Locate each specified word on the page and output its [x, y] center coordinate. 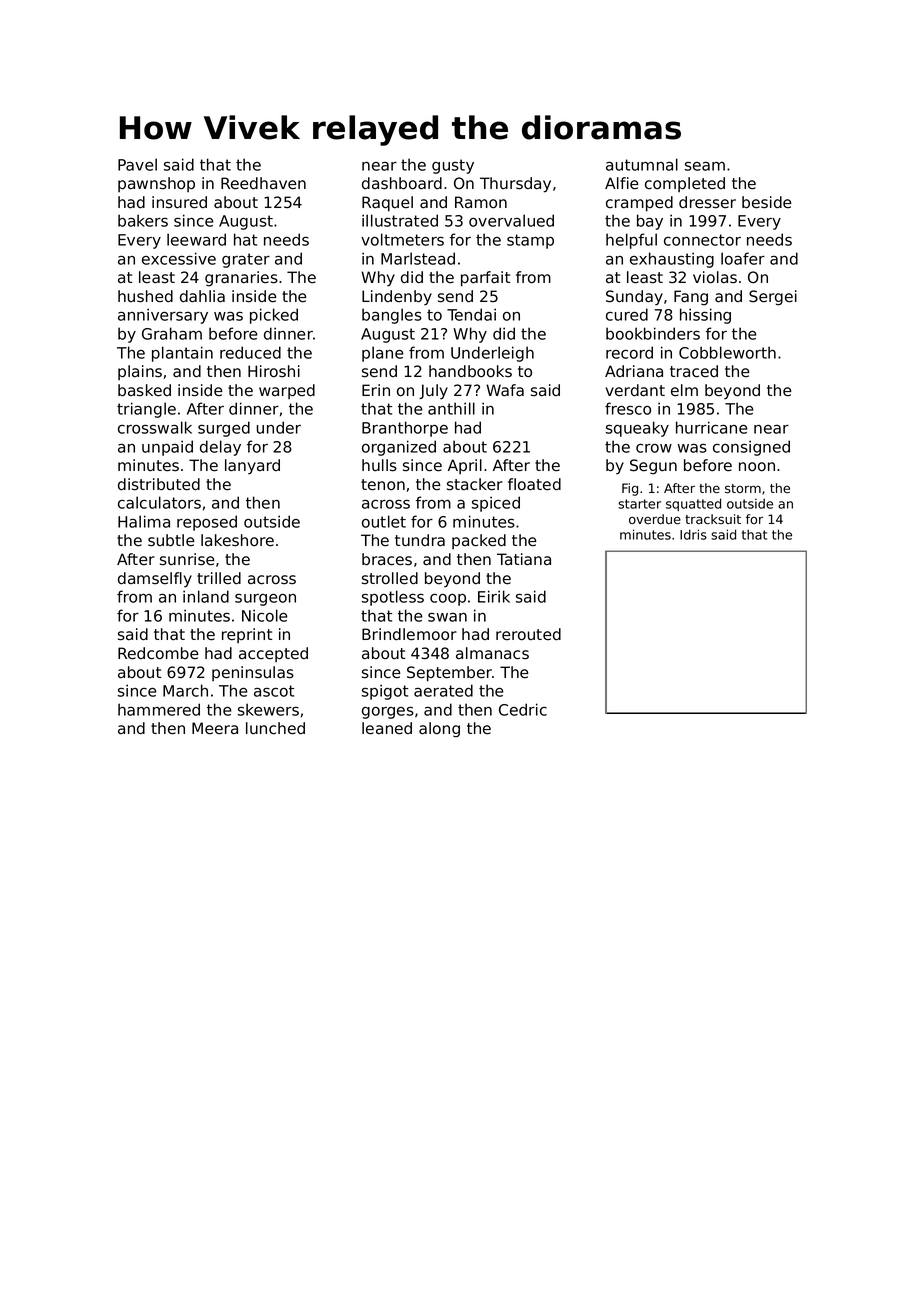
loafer [743, 258]
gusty [453, 166]
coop [448, 600]
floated [534, 484]
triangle [146, 410]
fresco [628, 408]
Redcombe [158, 653]
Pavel [137, 164]
